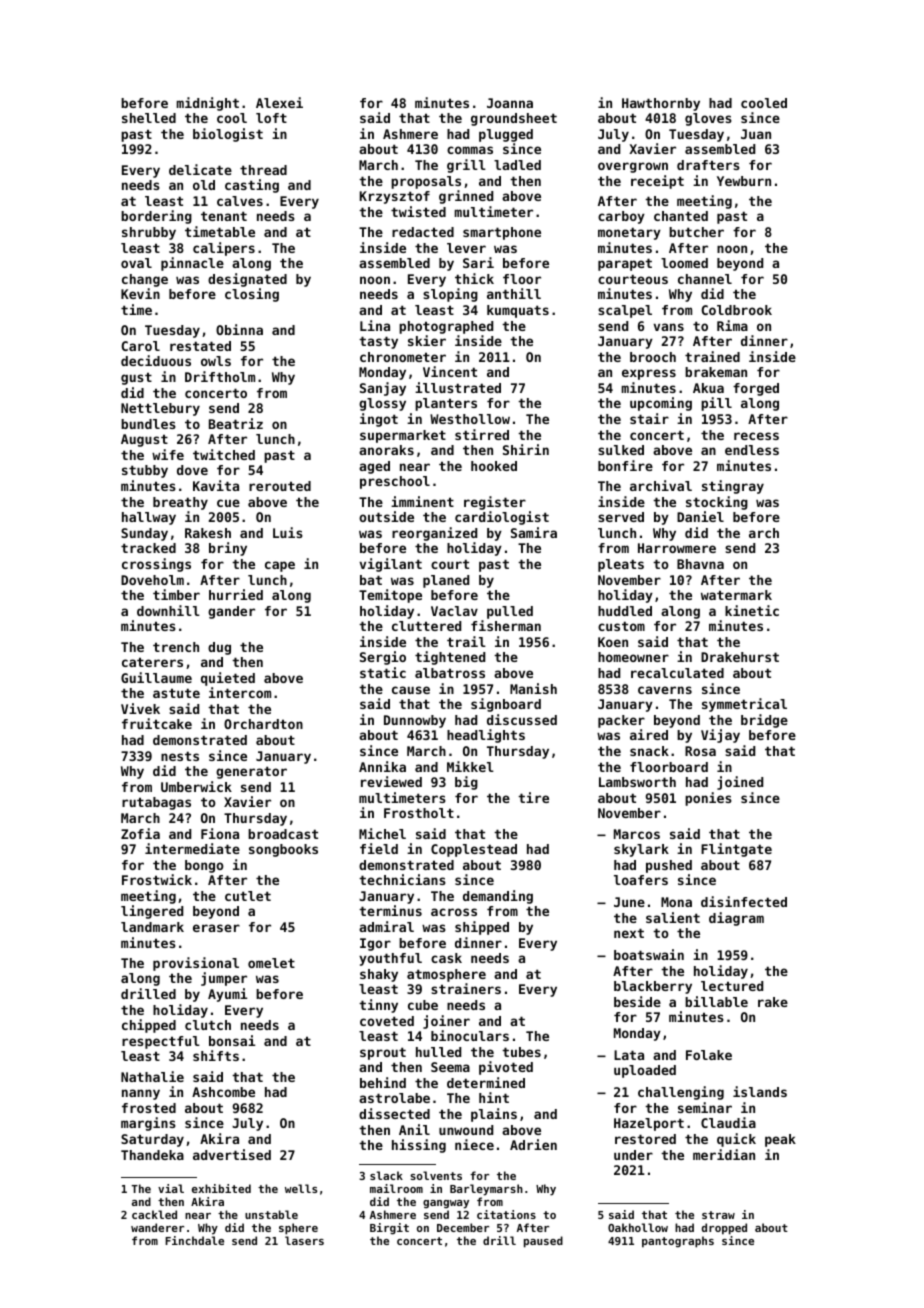 The image size is (924, 1308). What do you see at coordinates (708, 119) in the page?
I see `gloves` at bounding box center [708, 119].
